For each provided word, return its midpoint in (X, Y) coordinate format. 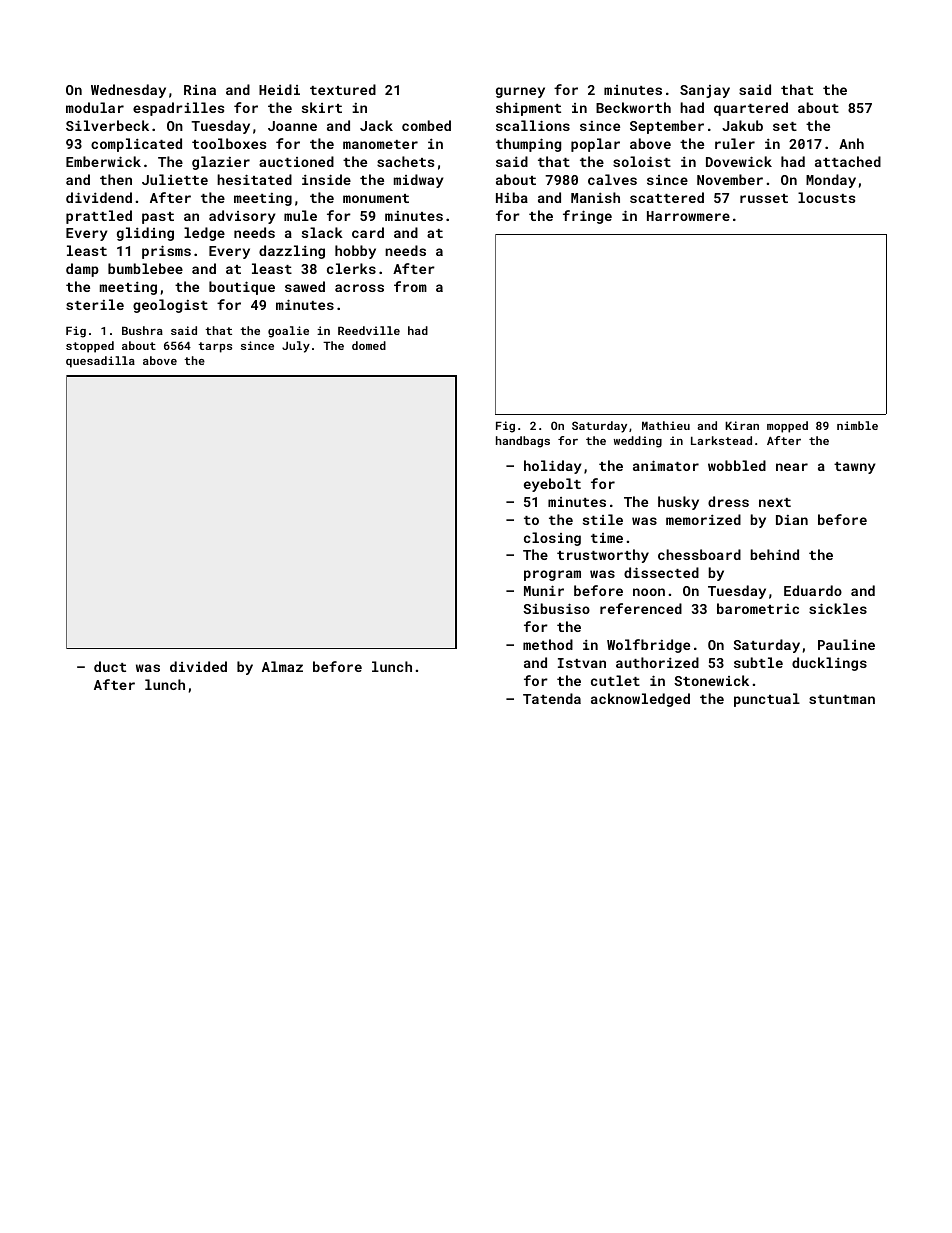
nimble (857, 425)
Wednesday (128, 91)
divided (198, 666)
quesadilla (100, 362)
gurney (520, 92)
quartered (751, 109)
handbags (523, 442)
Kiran (742, 425)
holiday (553, 467)
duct (110, 666)
